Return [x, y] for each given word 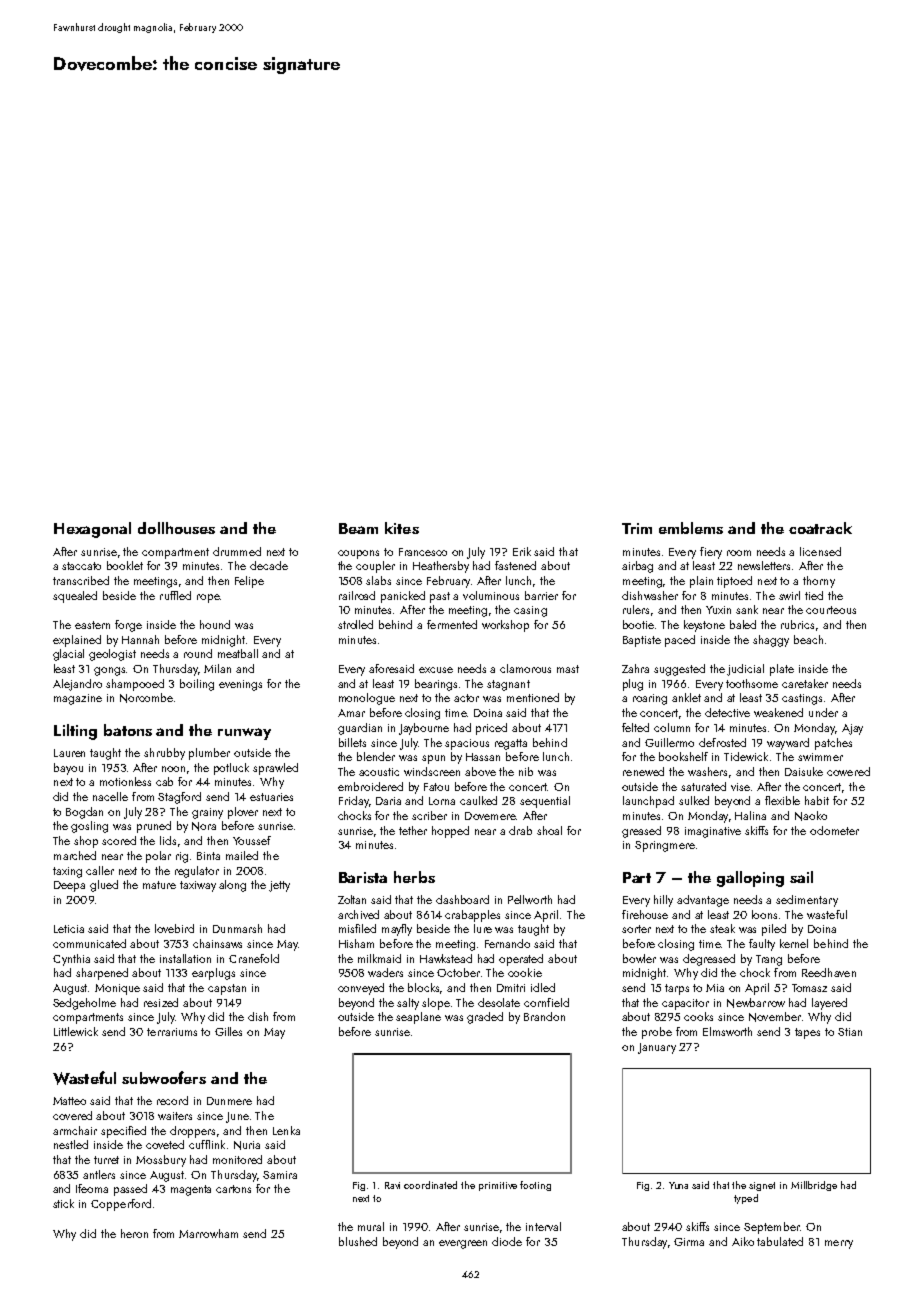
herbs [414, 877]
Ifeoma [92, 1188]
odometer [834, 830]
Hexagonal [92, 530]
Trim [637, 528]
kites [402, 528]
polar [158, 857]
